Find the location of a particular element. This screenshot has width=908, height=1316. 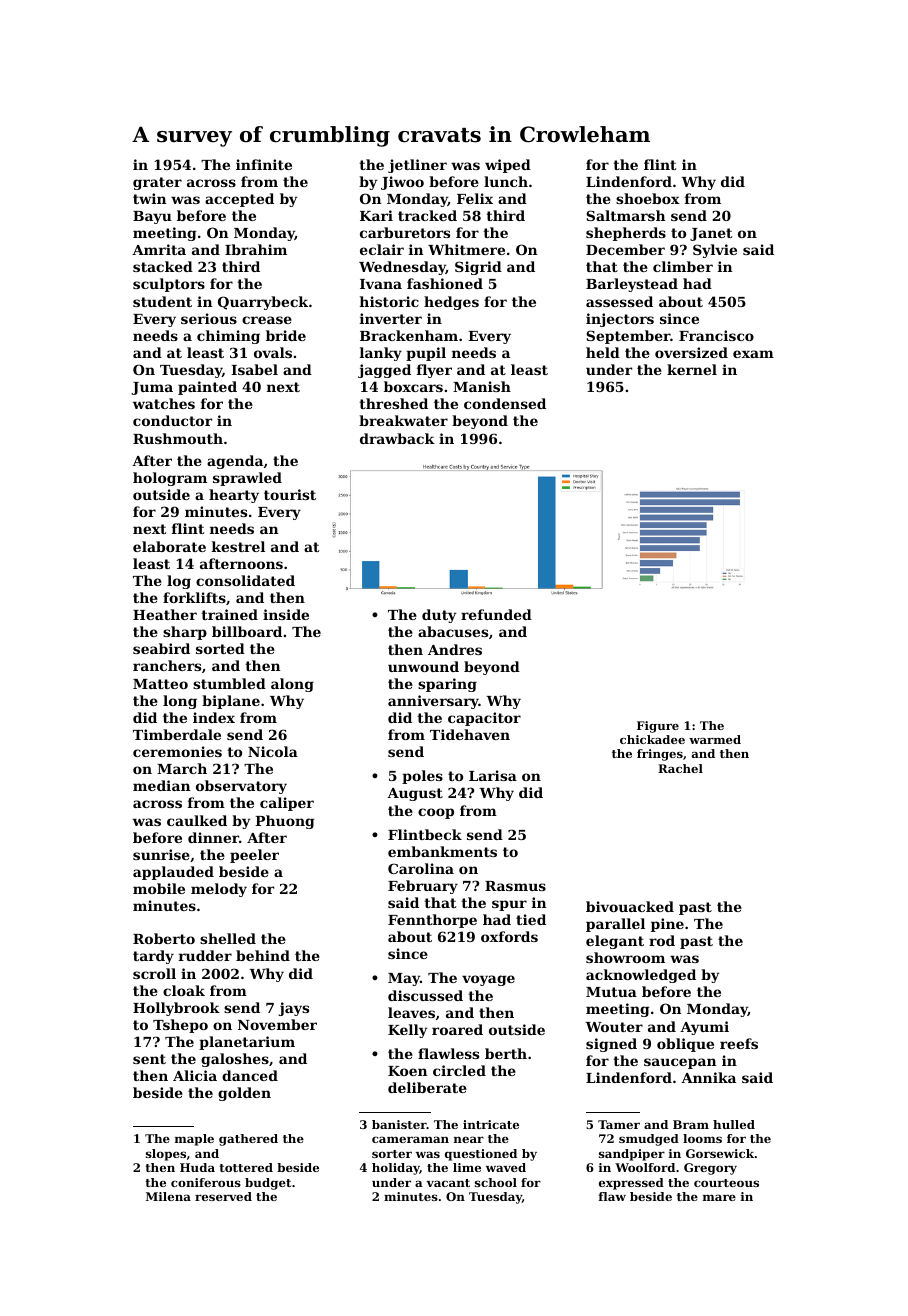

tourist is located at coordinates (290, 494).
